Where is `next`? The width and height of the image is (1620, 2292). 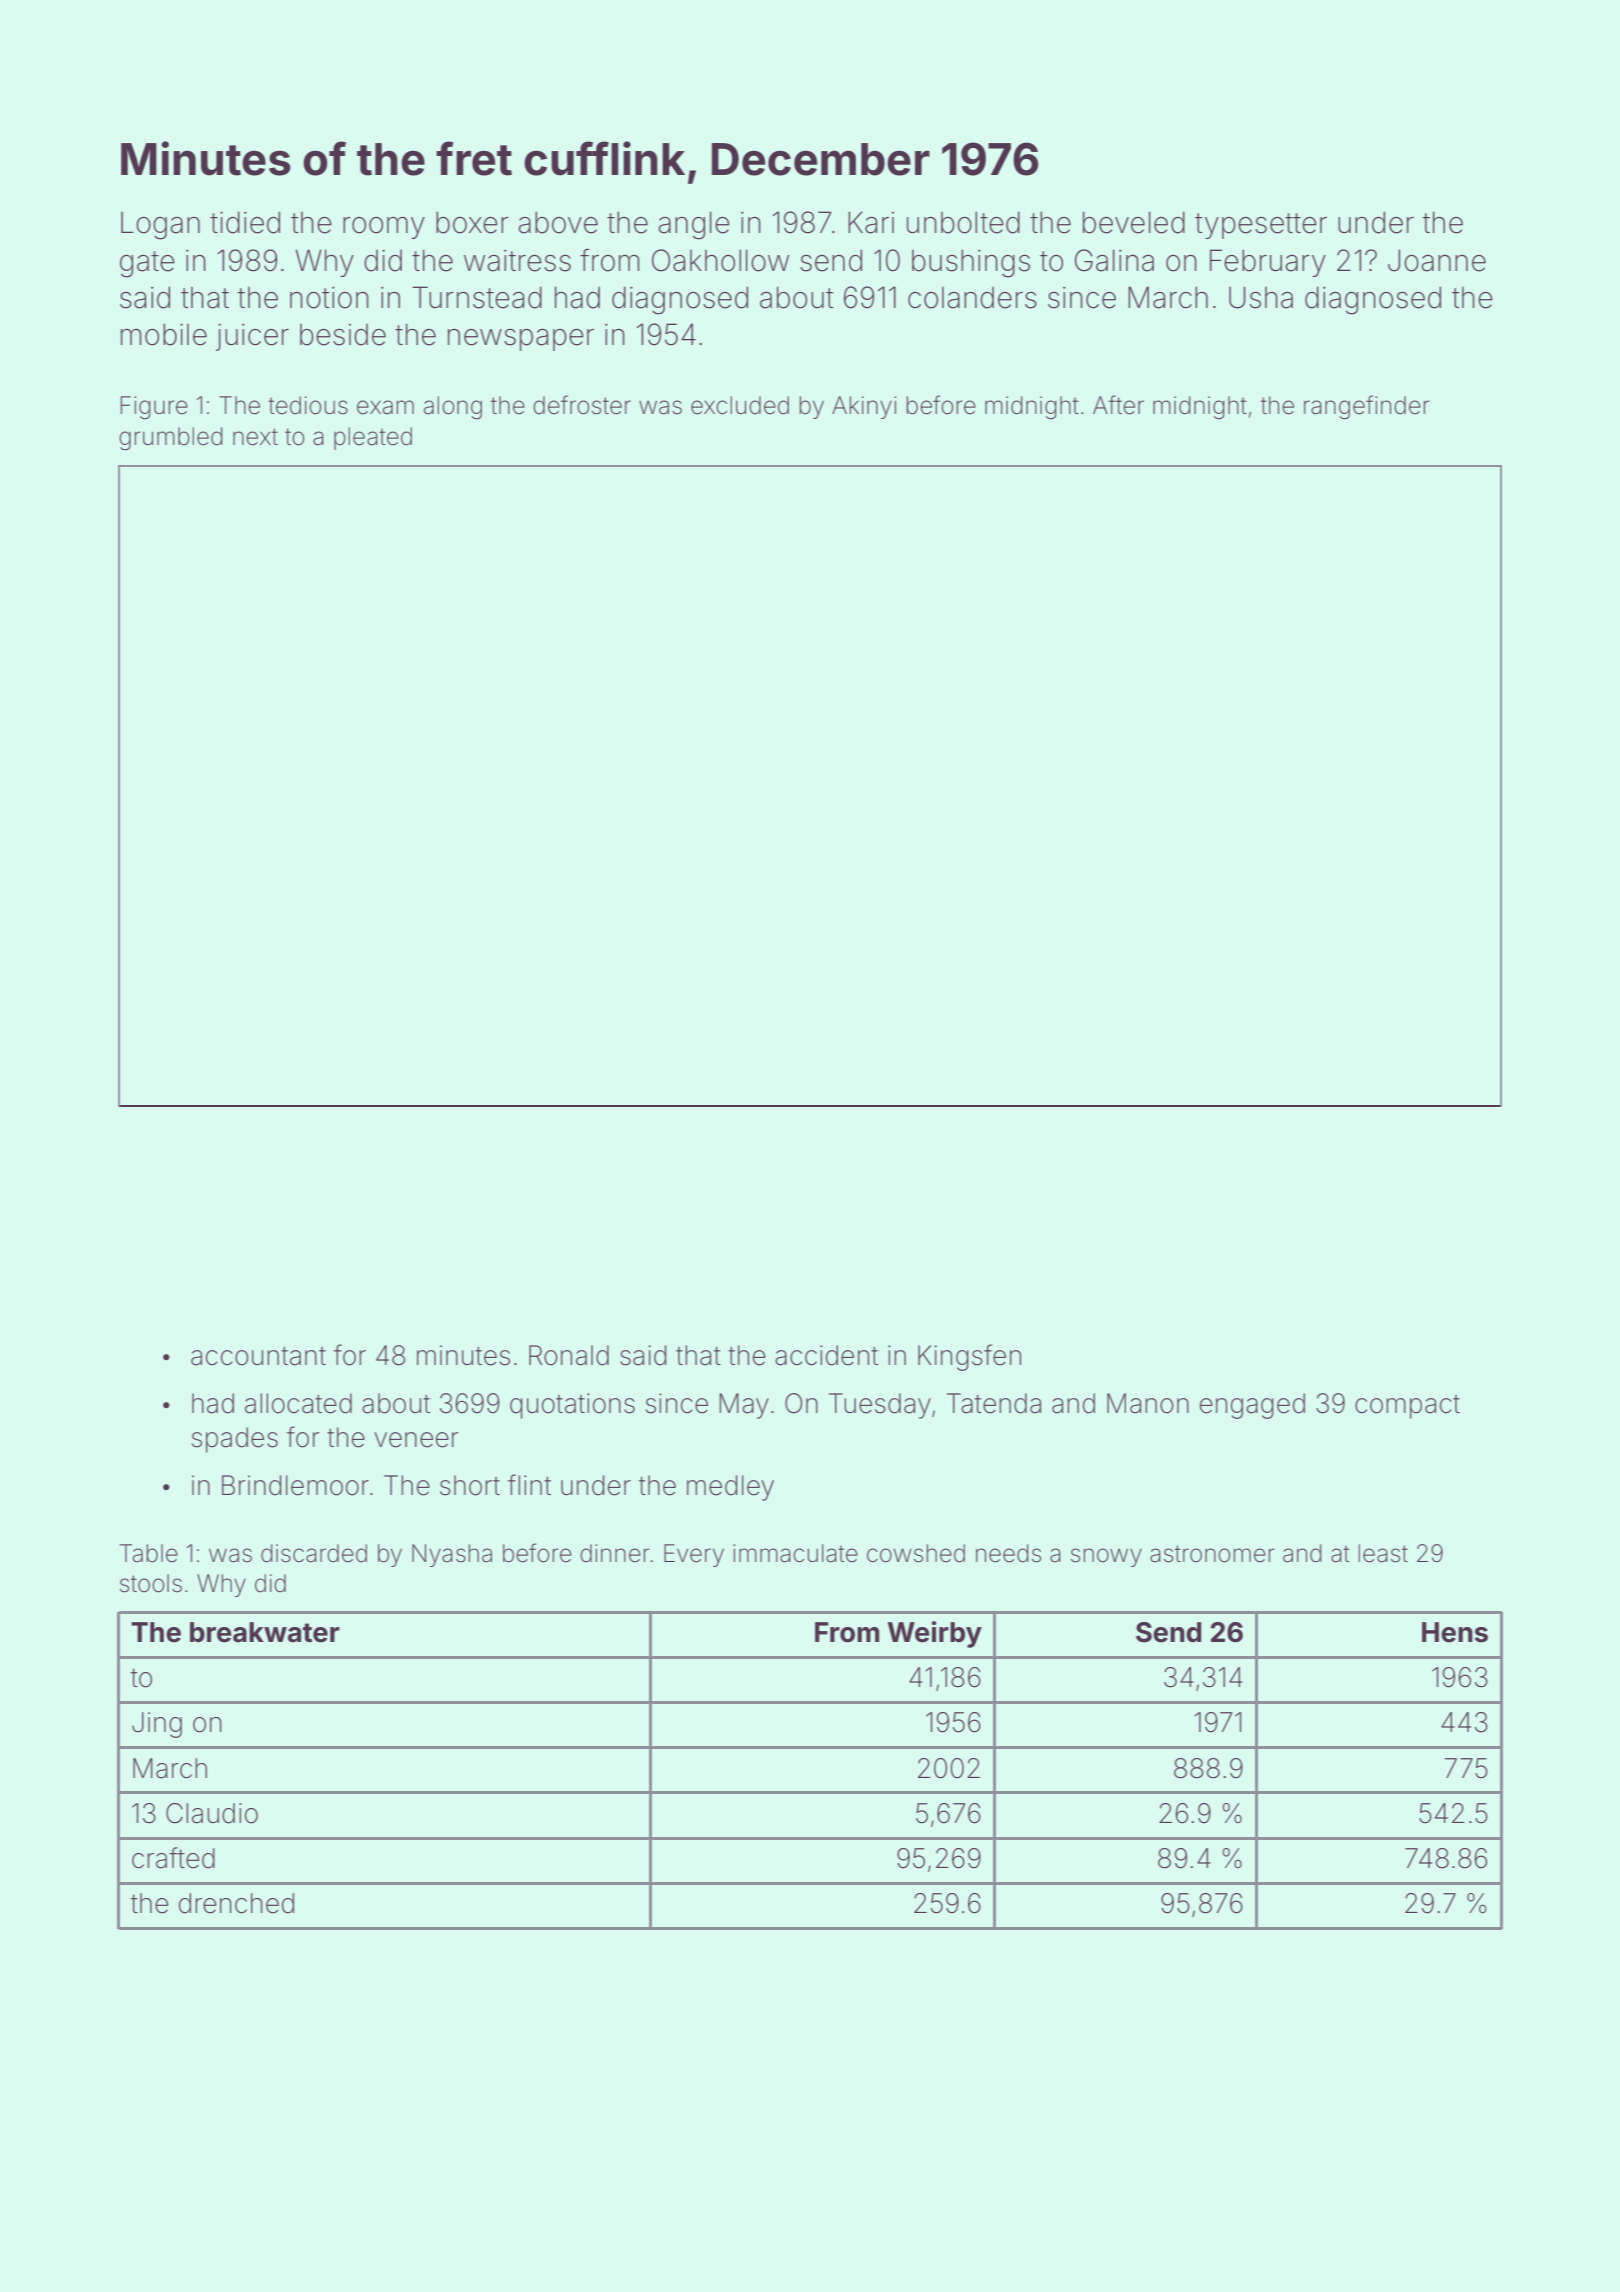 next is located at coordinates (255, 437).
